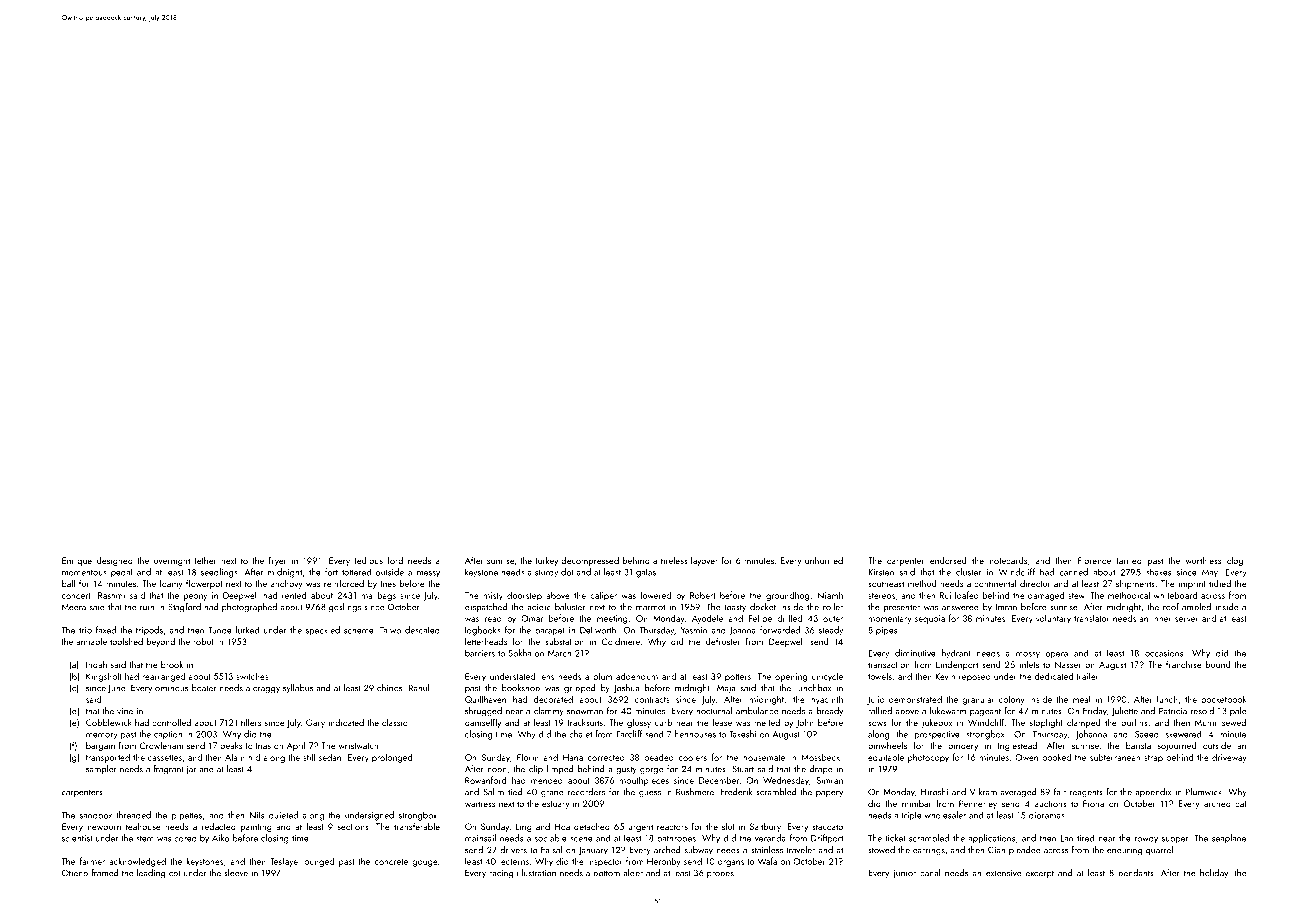 The height and width of the screenshot is (924, 1308). I want to click on roof, so click(1171, 607).
